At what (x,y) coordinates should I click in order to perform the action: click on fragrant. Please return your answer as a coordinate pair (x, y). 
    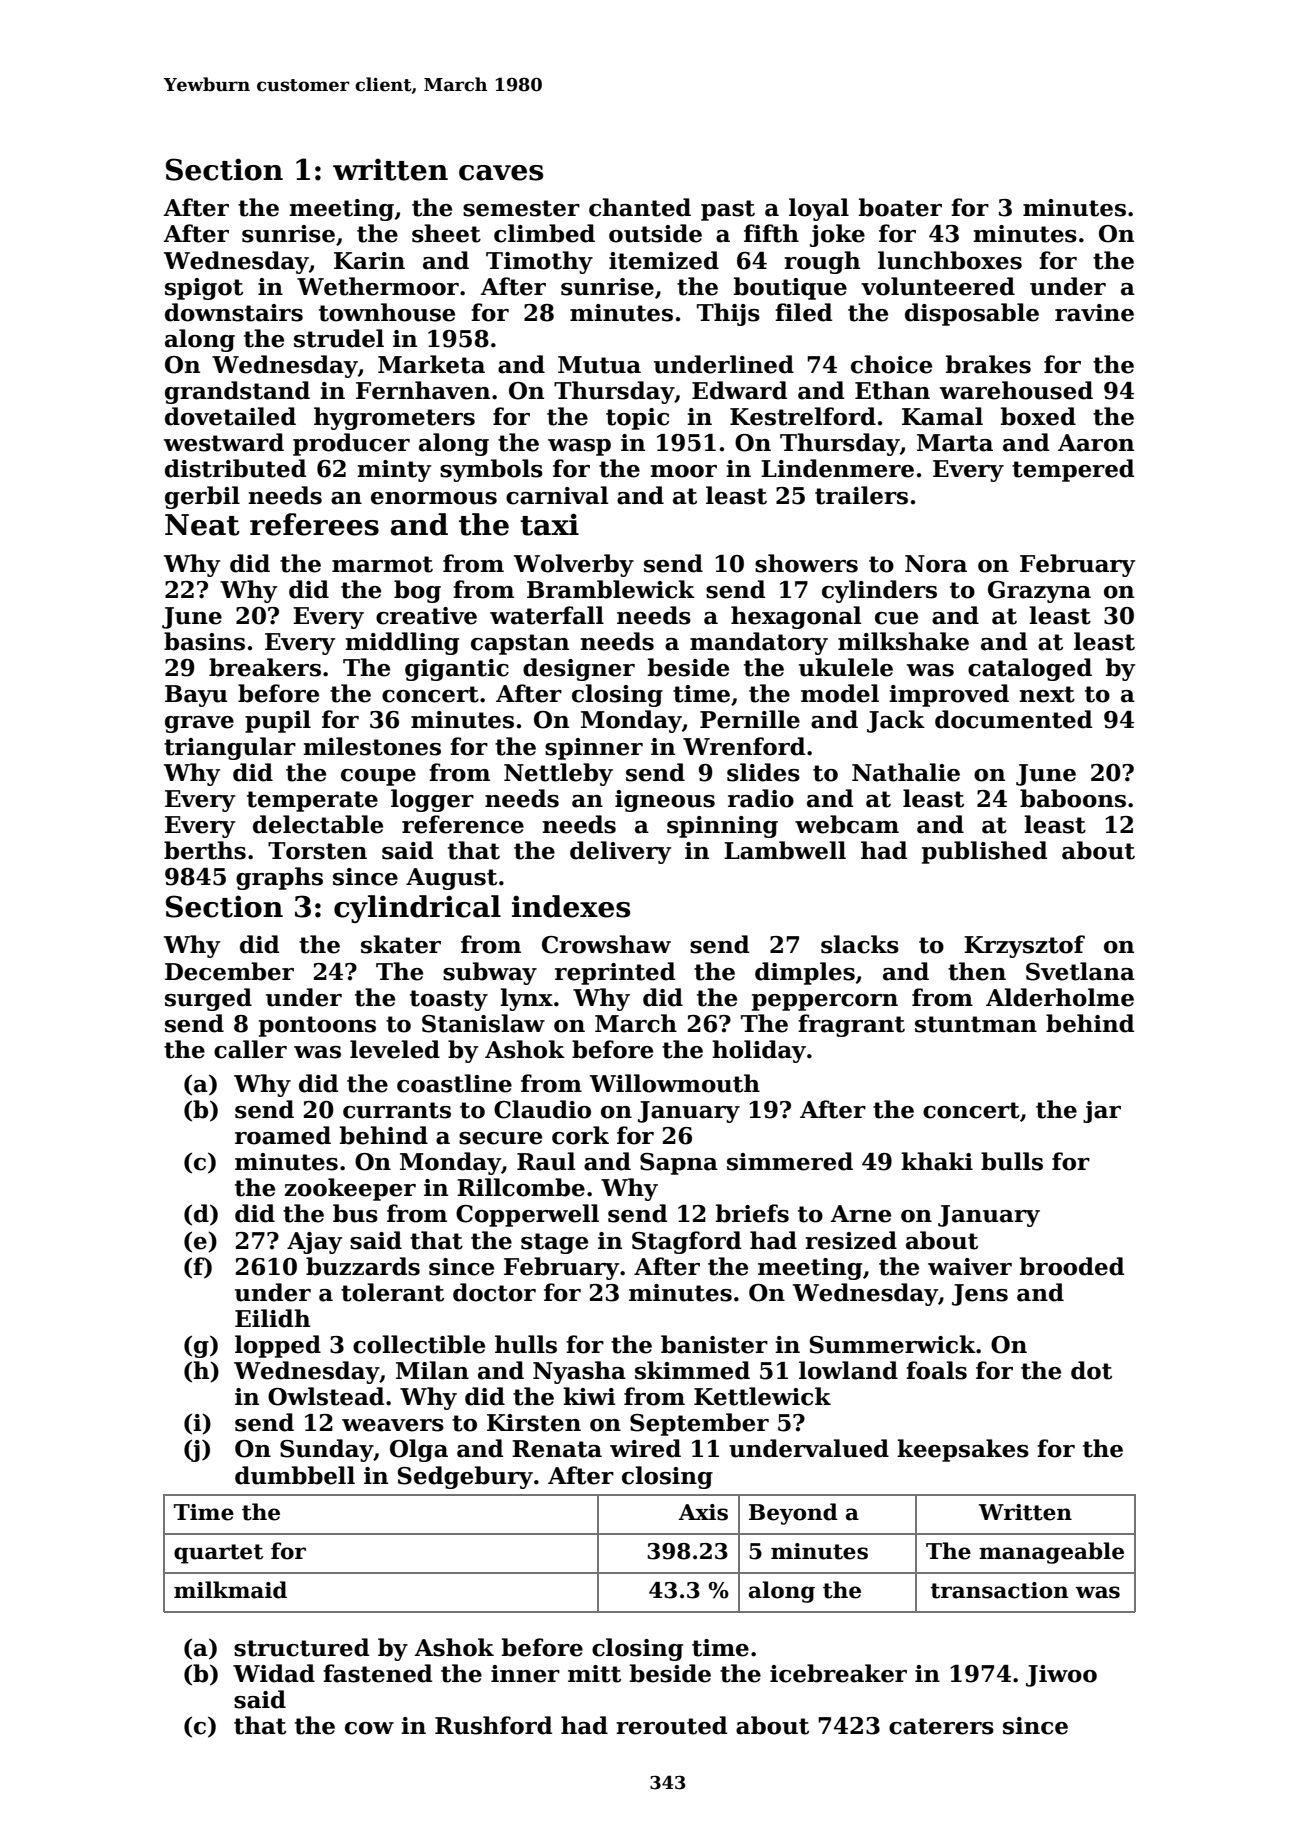
    Looking at the image, I should click on (851, 1025).
